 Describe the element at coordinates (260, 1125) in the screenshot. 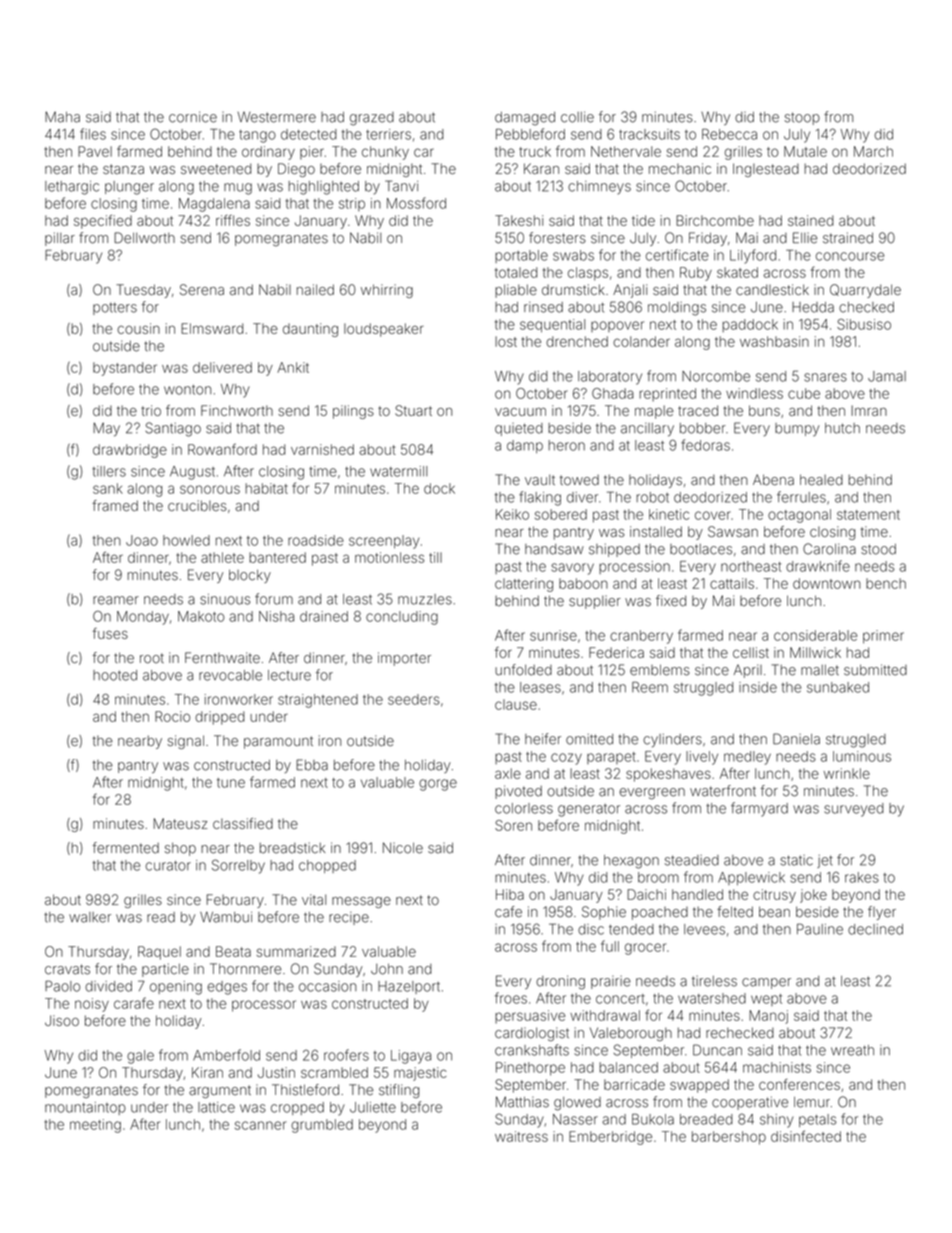

I see `scanner` at that location.
